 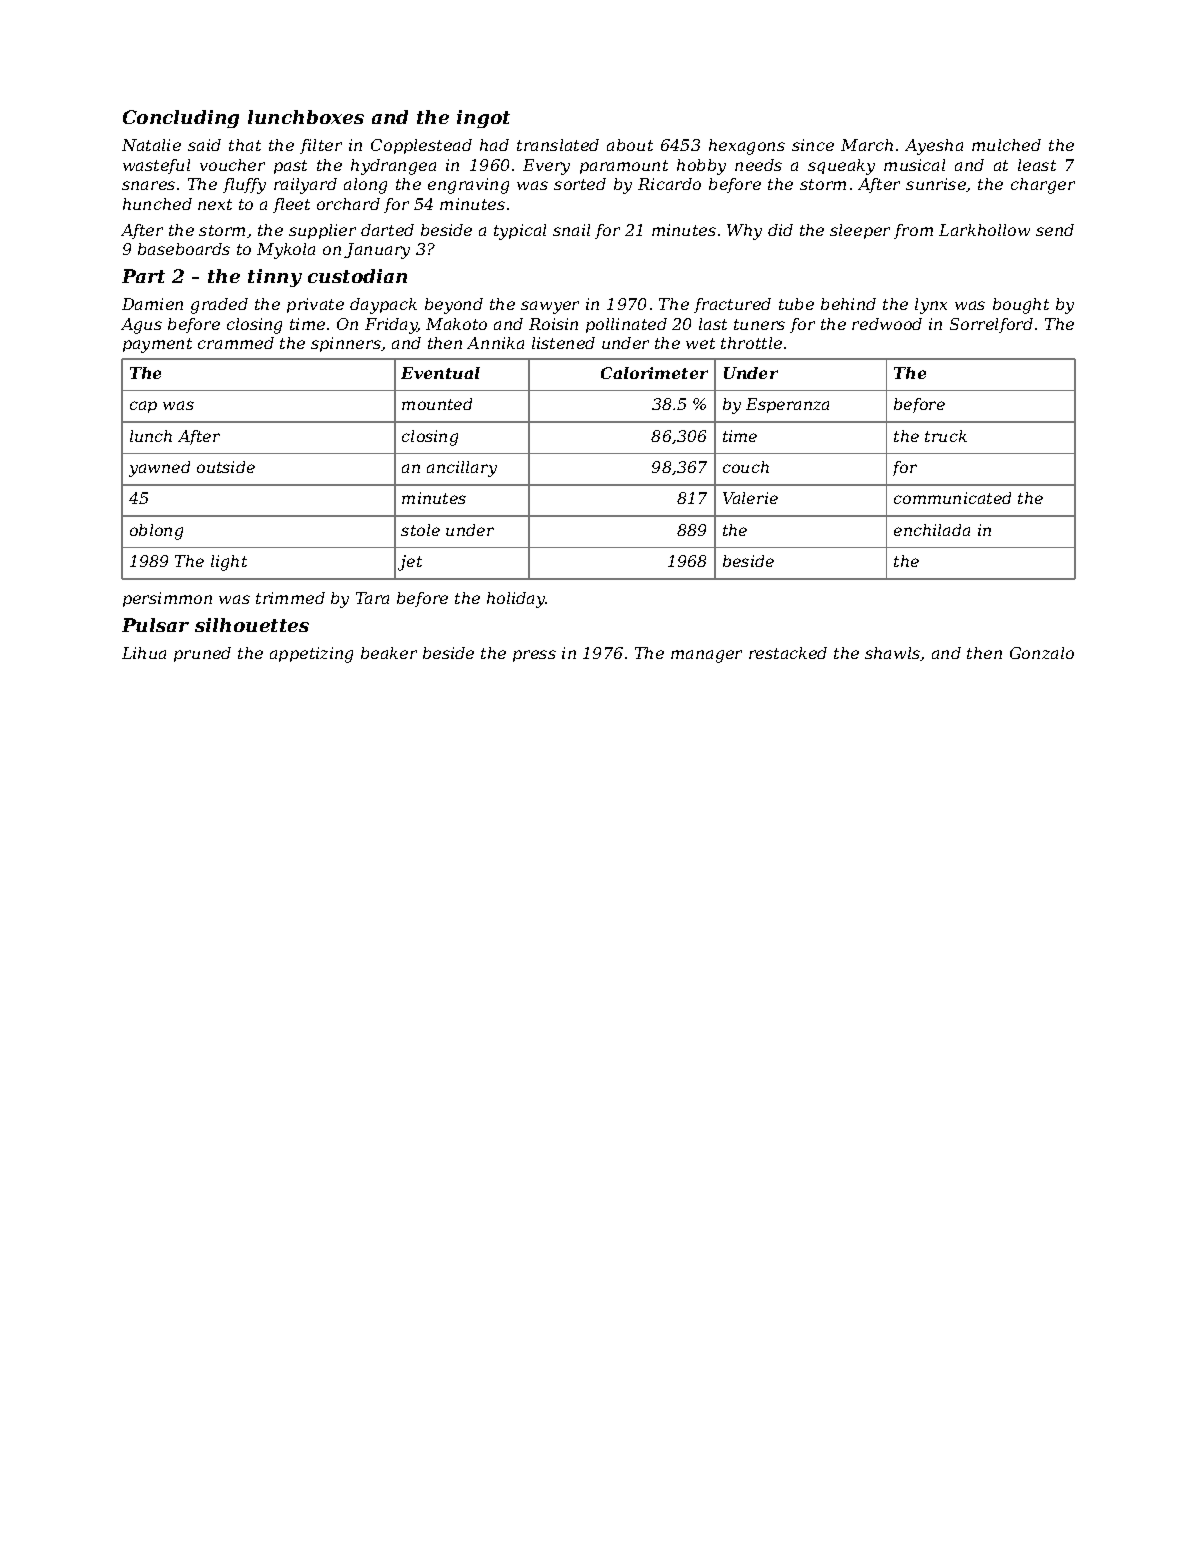 What do you see at coordinates (389, 653) in the screenshot?
I see `beaker` at bounding box center [389, 653].
